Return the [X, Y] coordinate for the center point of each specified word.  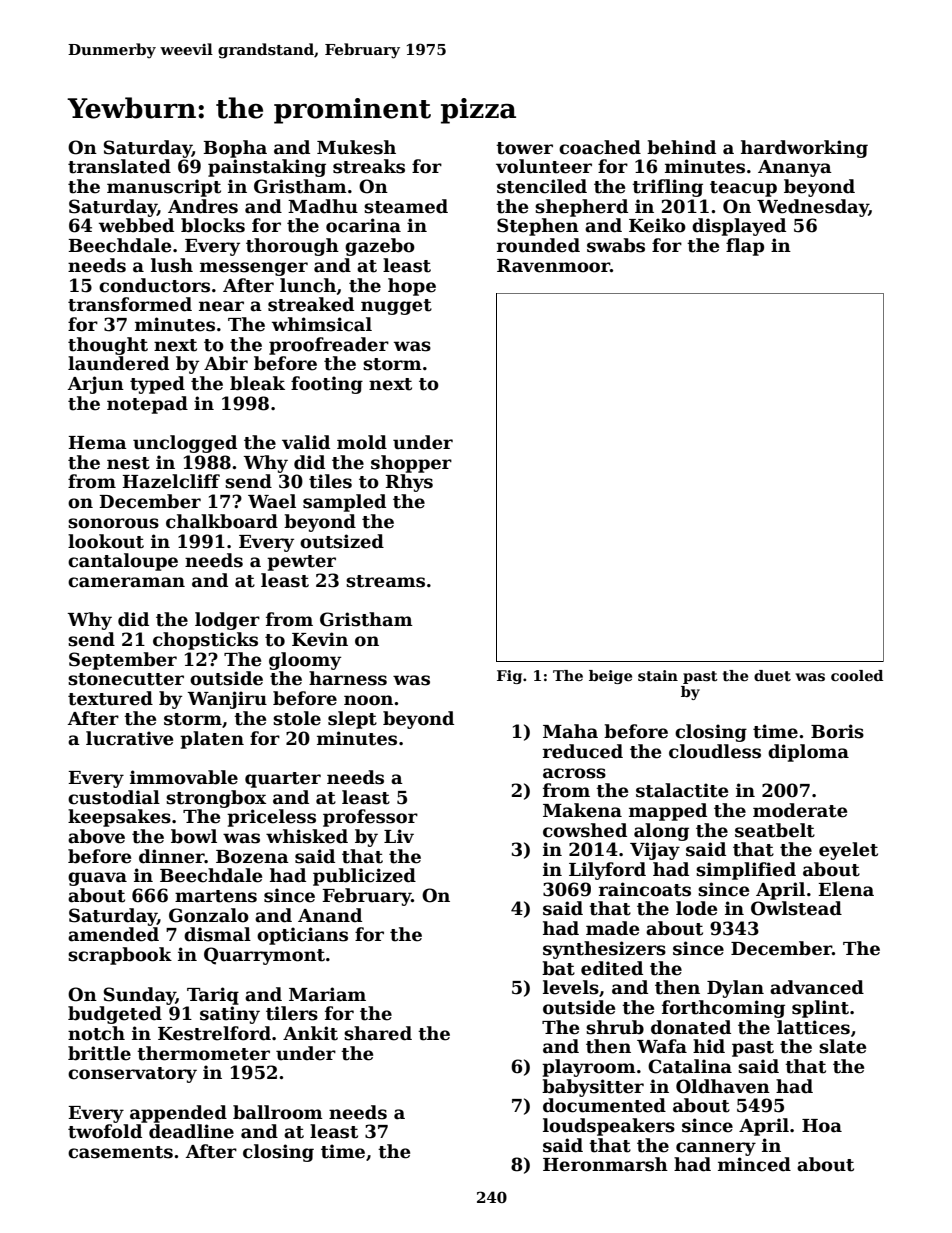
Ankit [310, 1033]
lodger [227, 621]
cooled [857, 675]
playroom [589, 1068]
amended [113, 934]
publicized [364, 877]
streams [385, 581]
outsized [342, 541]
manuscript [164, 188]
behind [681, 147]
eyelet [848, 851]
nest [128, 463]
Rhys [409, 483]
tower [524, 148]
